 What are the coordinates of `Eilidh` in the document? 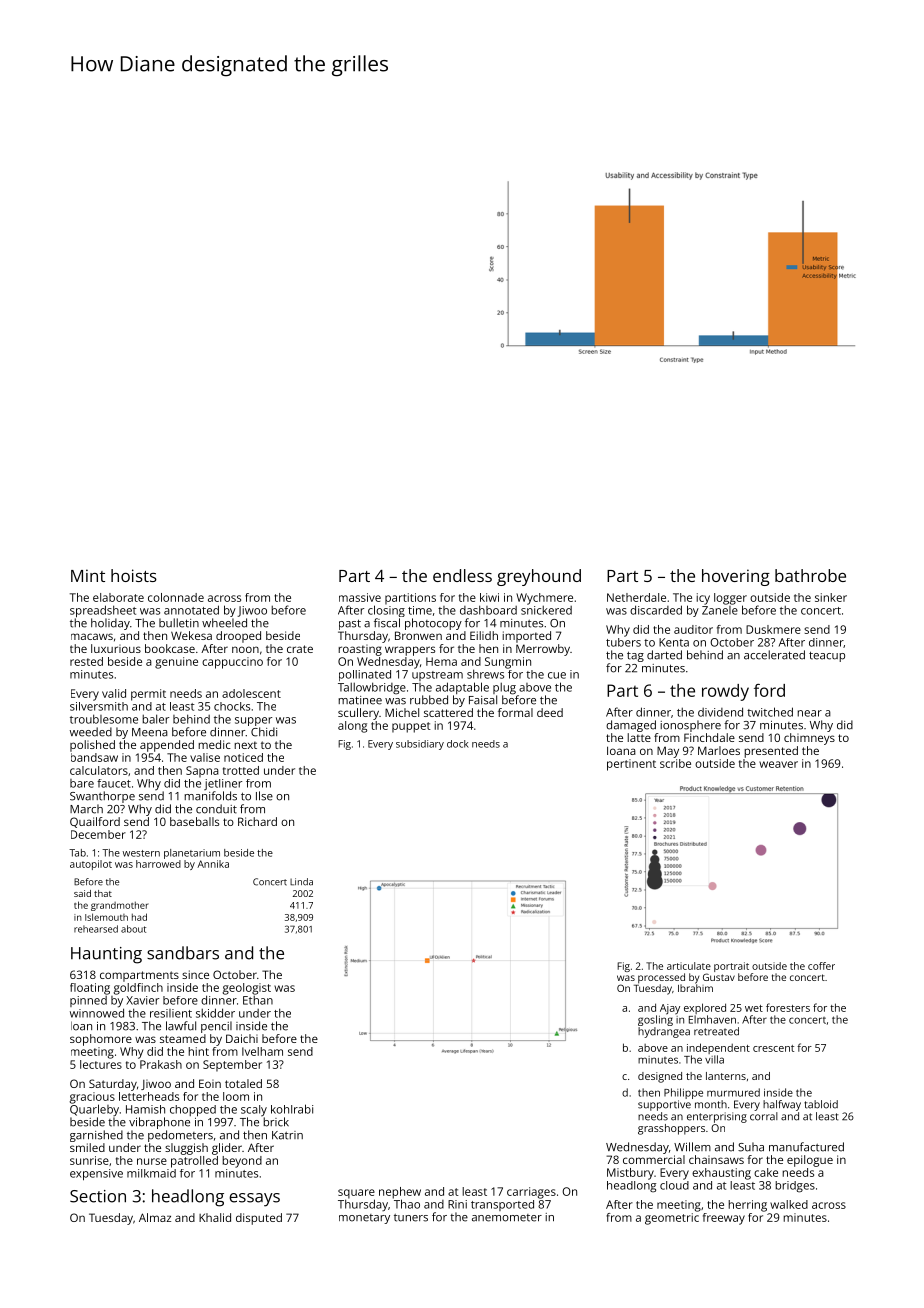 It's located at (484, 635).
